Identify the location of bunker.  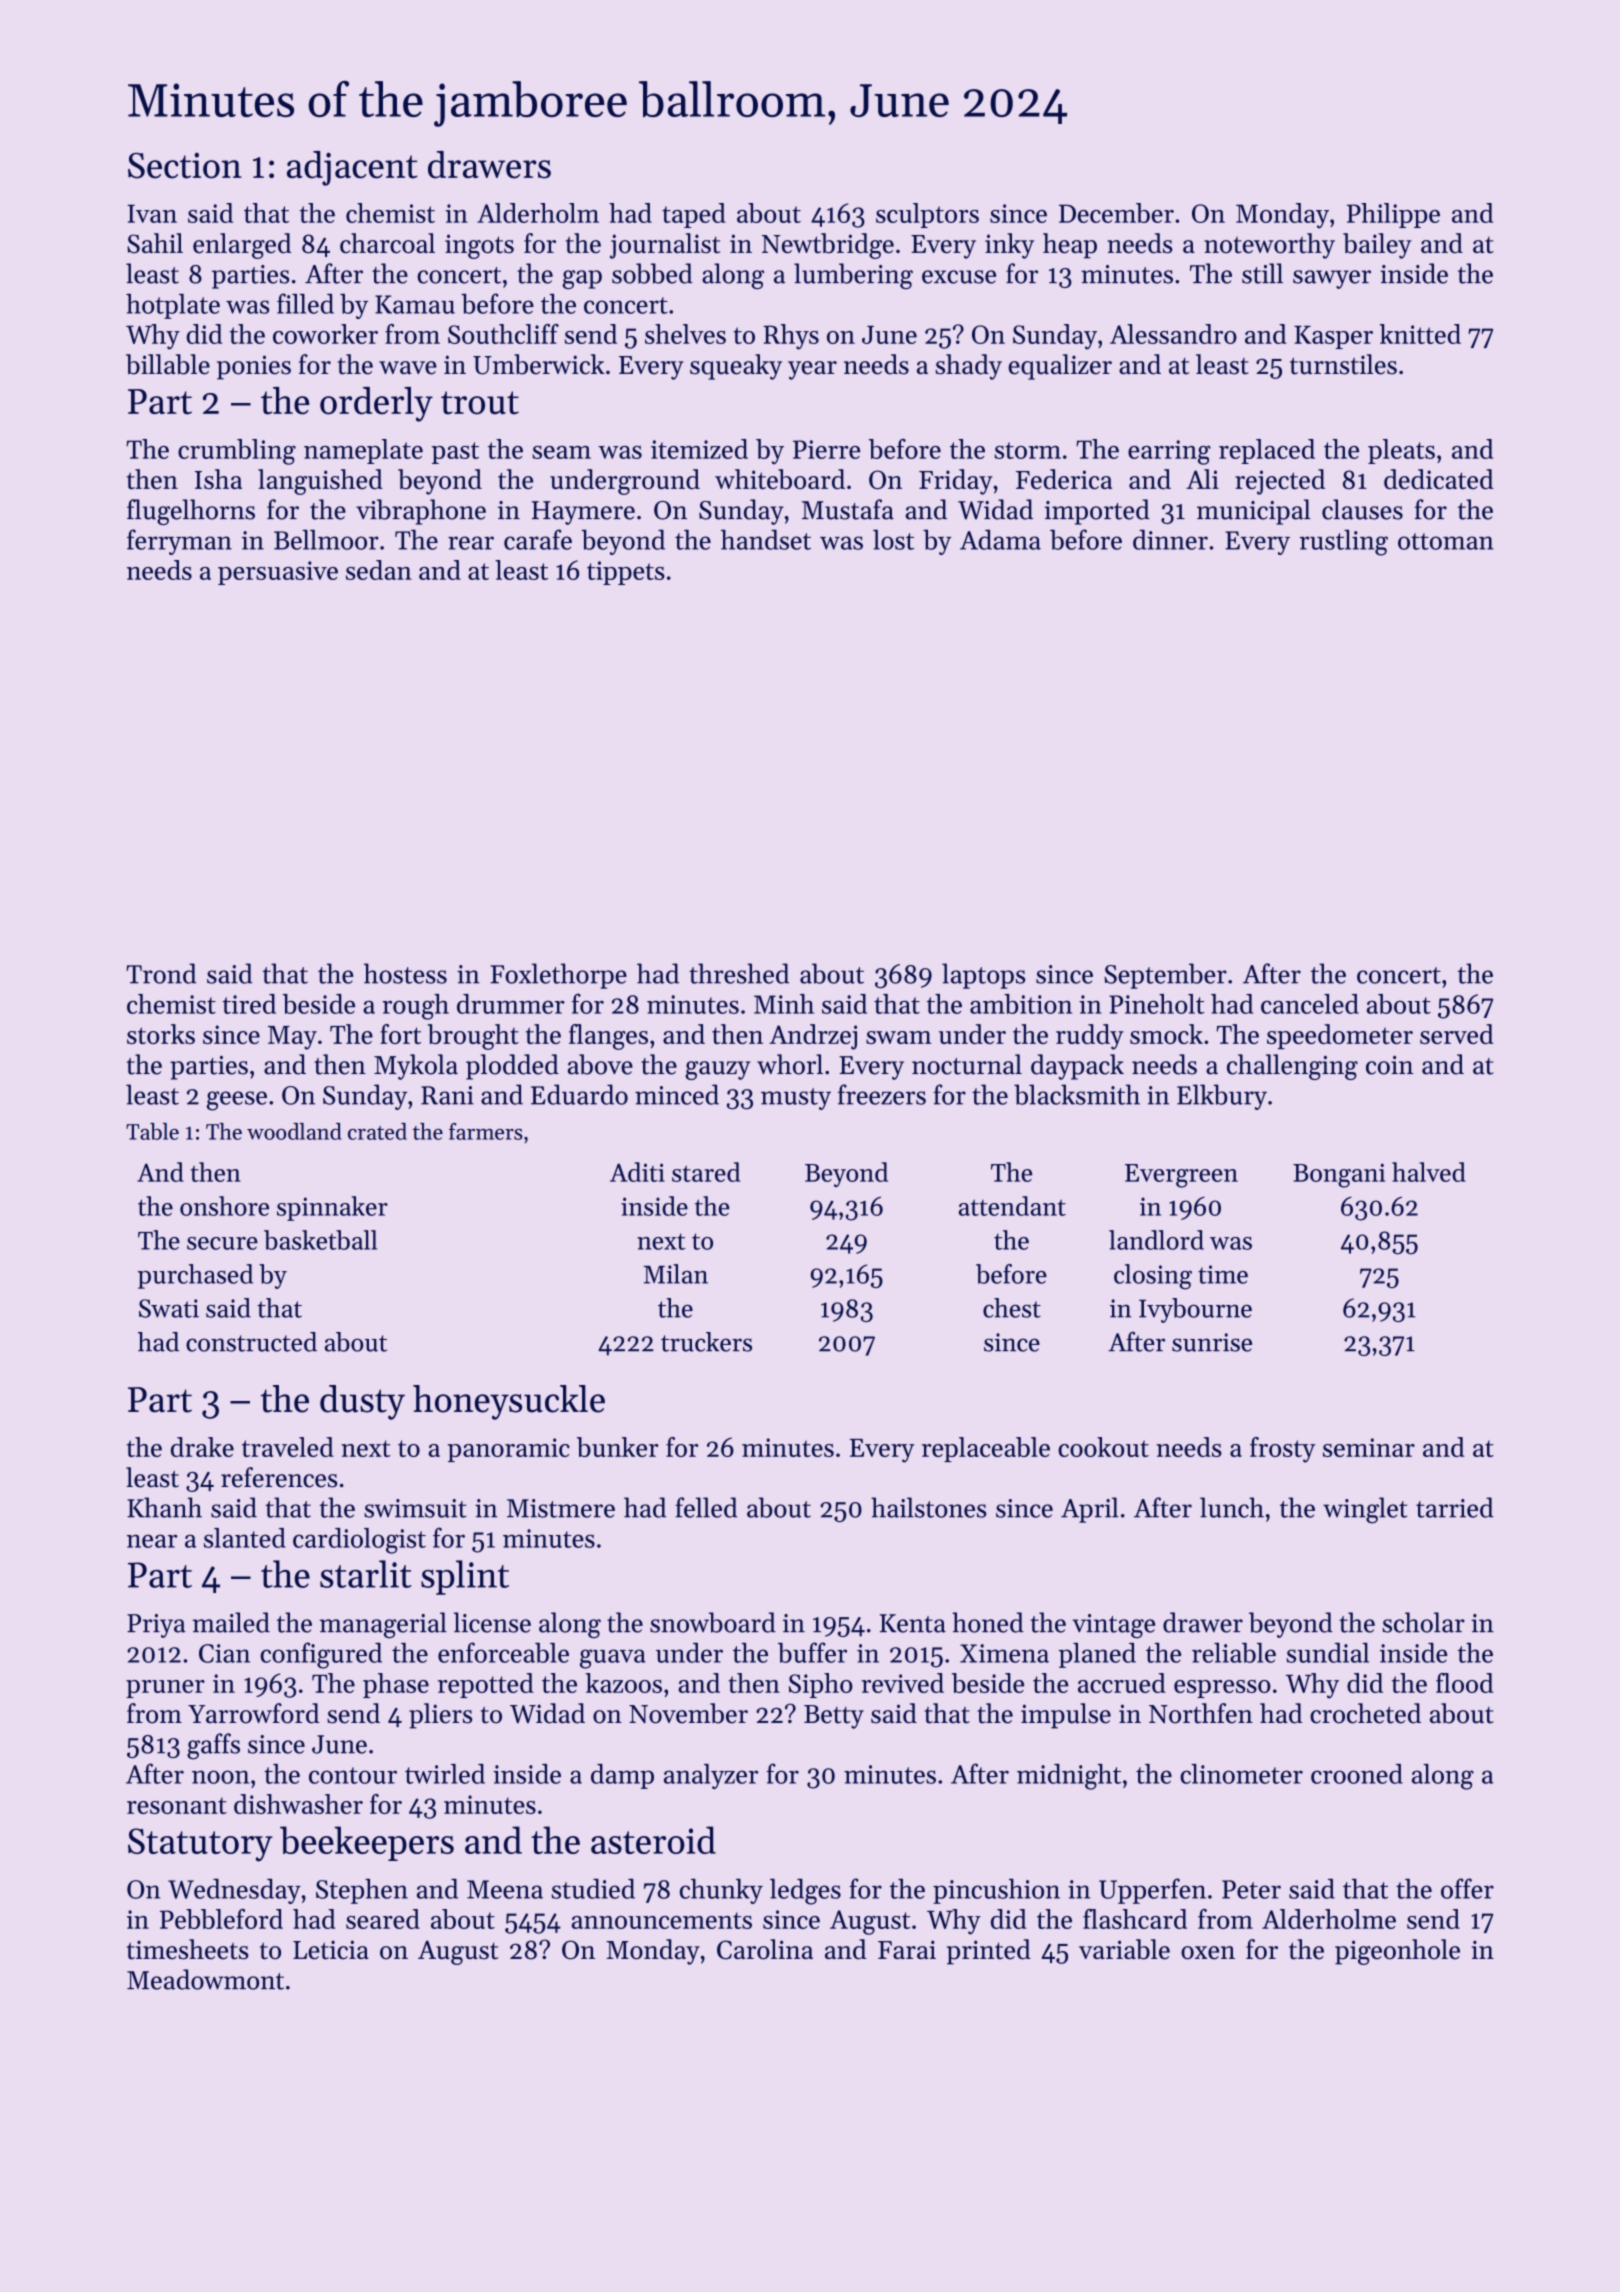
(618, 1447).
